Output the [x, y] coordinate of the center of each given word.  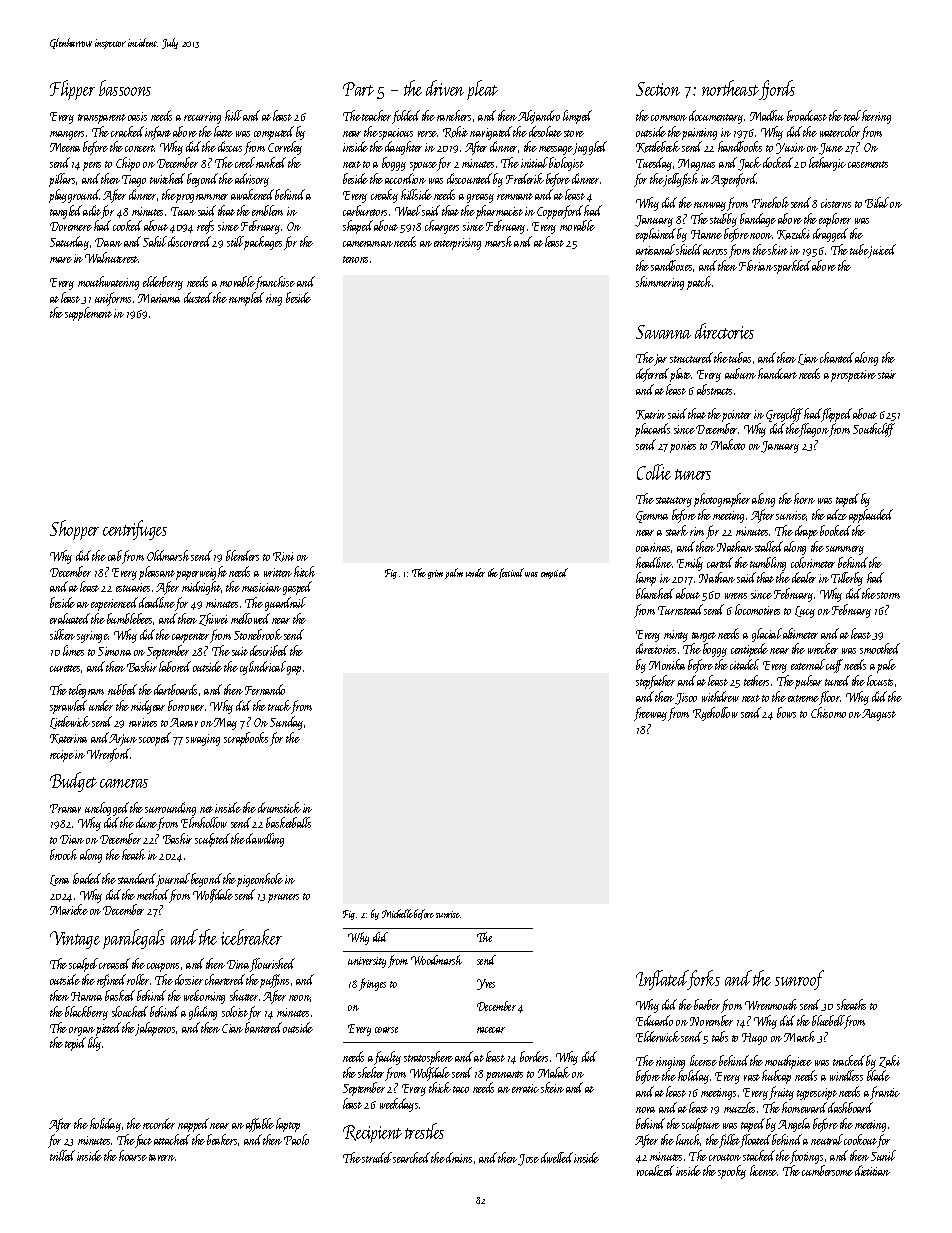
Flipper [72, 90]
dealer [804, 577]
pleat [482, 90]
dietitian [872, 1170]
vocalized [655, 1170]
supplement [88, 314]
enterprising [457, 244]
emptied [554, 573]
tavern [162, 1157]
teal [852, 115]
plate [680, 375]
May [225, 724]
